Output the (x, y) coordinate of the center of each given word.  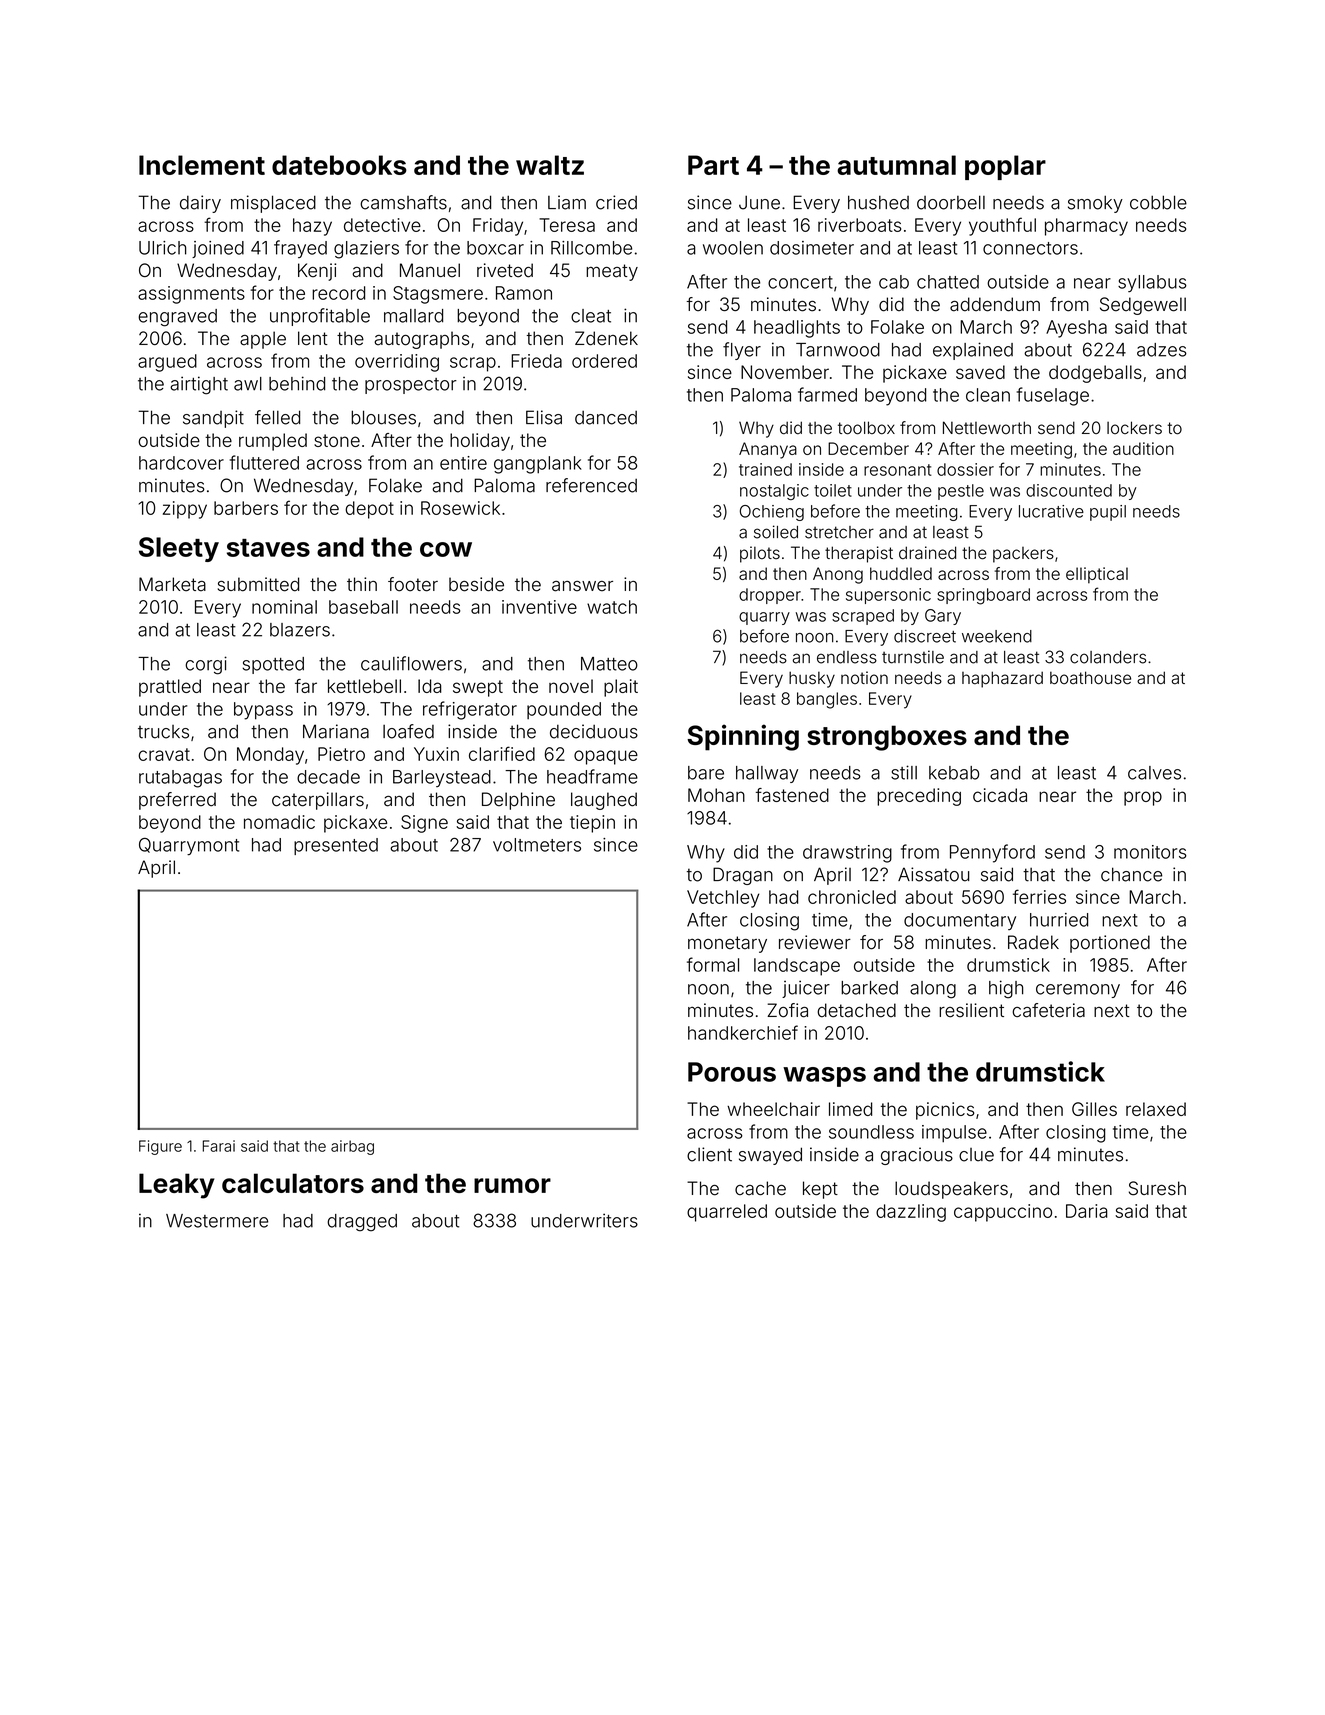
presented (336, 846)
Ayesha (1076, 329)
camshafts (403, 202)
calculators (293, 1183)
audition (1143, 448)
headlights (797, 329)
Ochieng (772, 513)
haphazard (1002, 679)
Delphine (518, 801)
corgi (206, 665)
